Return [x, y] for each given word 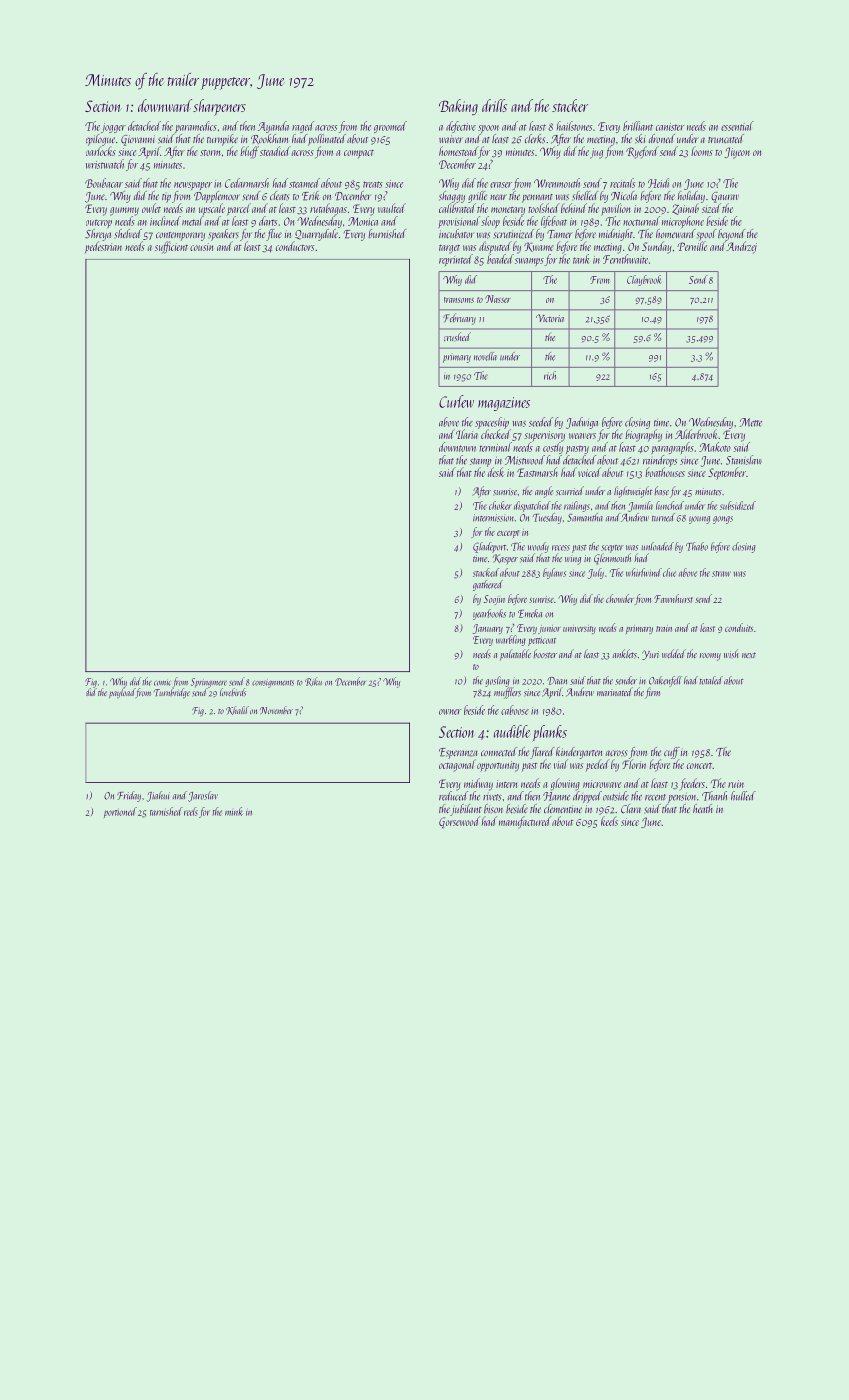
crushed [457, 336]
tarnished [166, 811]
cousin [201, 247]
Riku [313, 681]
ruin [736, 784]
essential [737, 126]
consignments [273, 683]
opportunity [498, 766]
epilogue [100, 140]
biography [643, 435]
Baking [458, 107]
